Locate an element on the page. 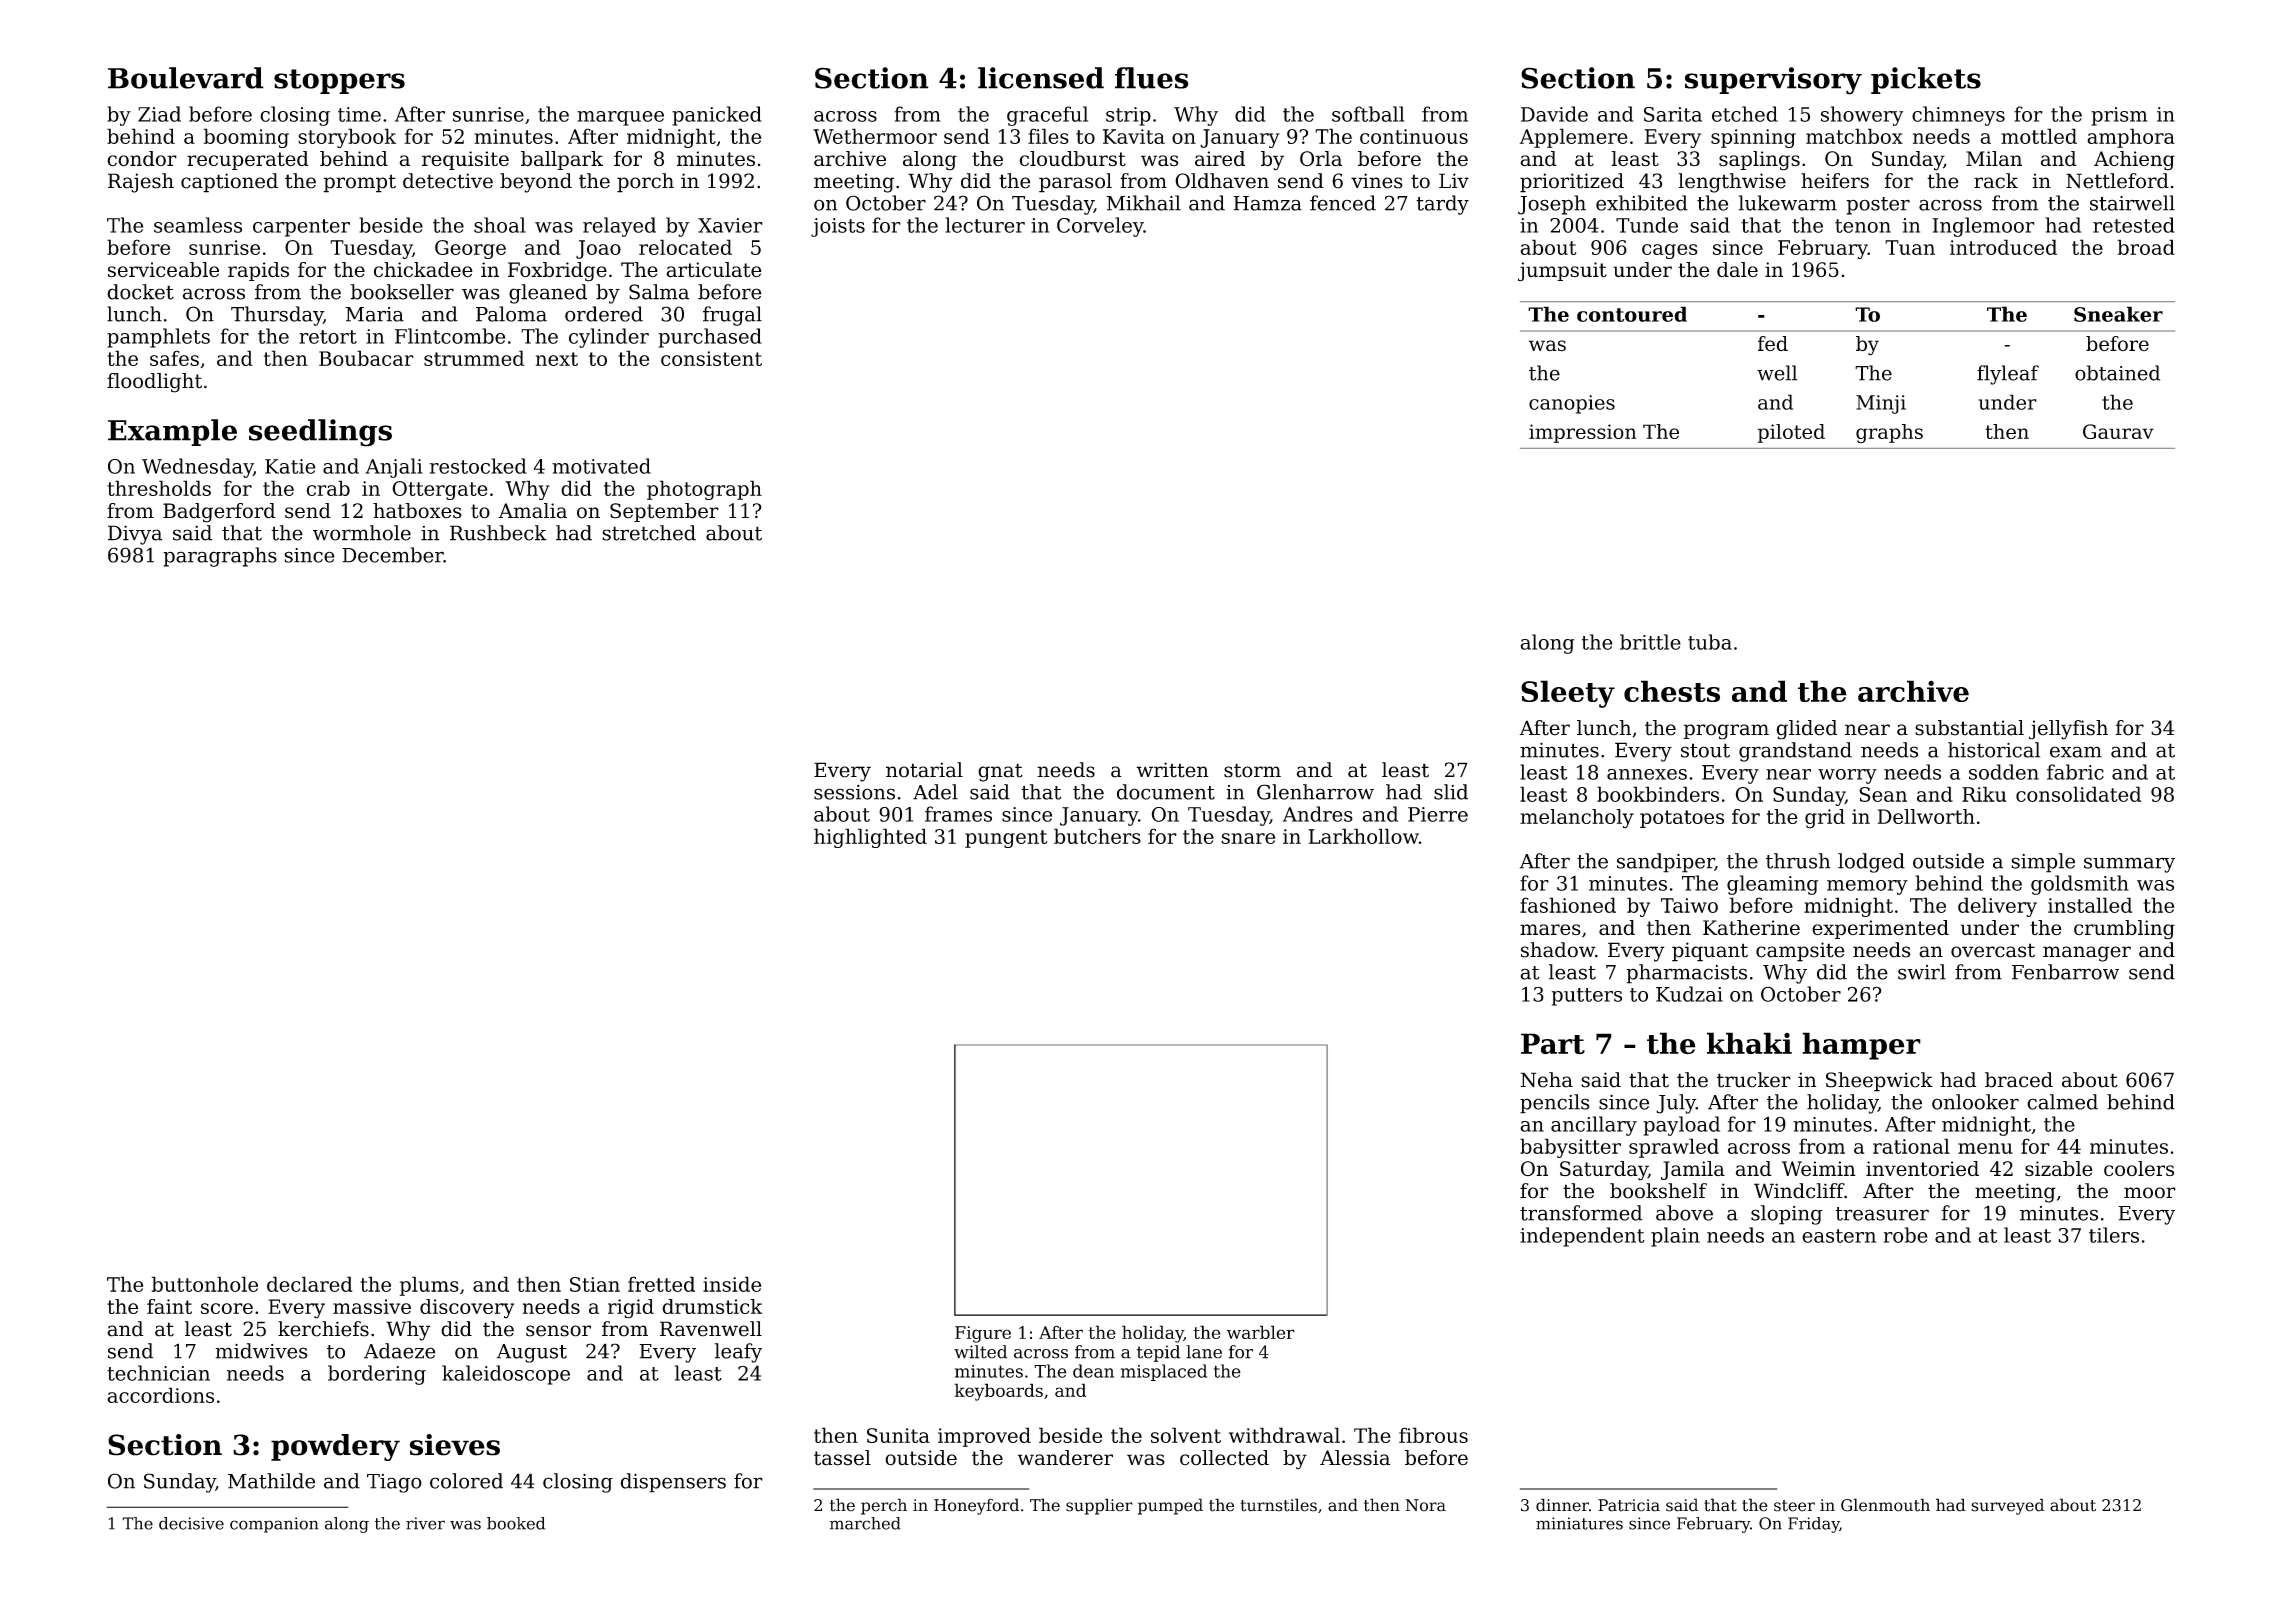 Image resolution: width=2282 pixels, height=1614 pixels. chests is located at coordinates (1672, 691).
